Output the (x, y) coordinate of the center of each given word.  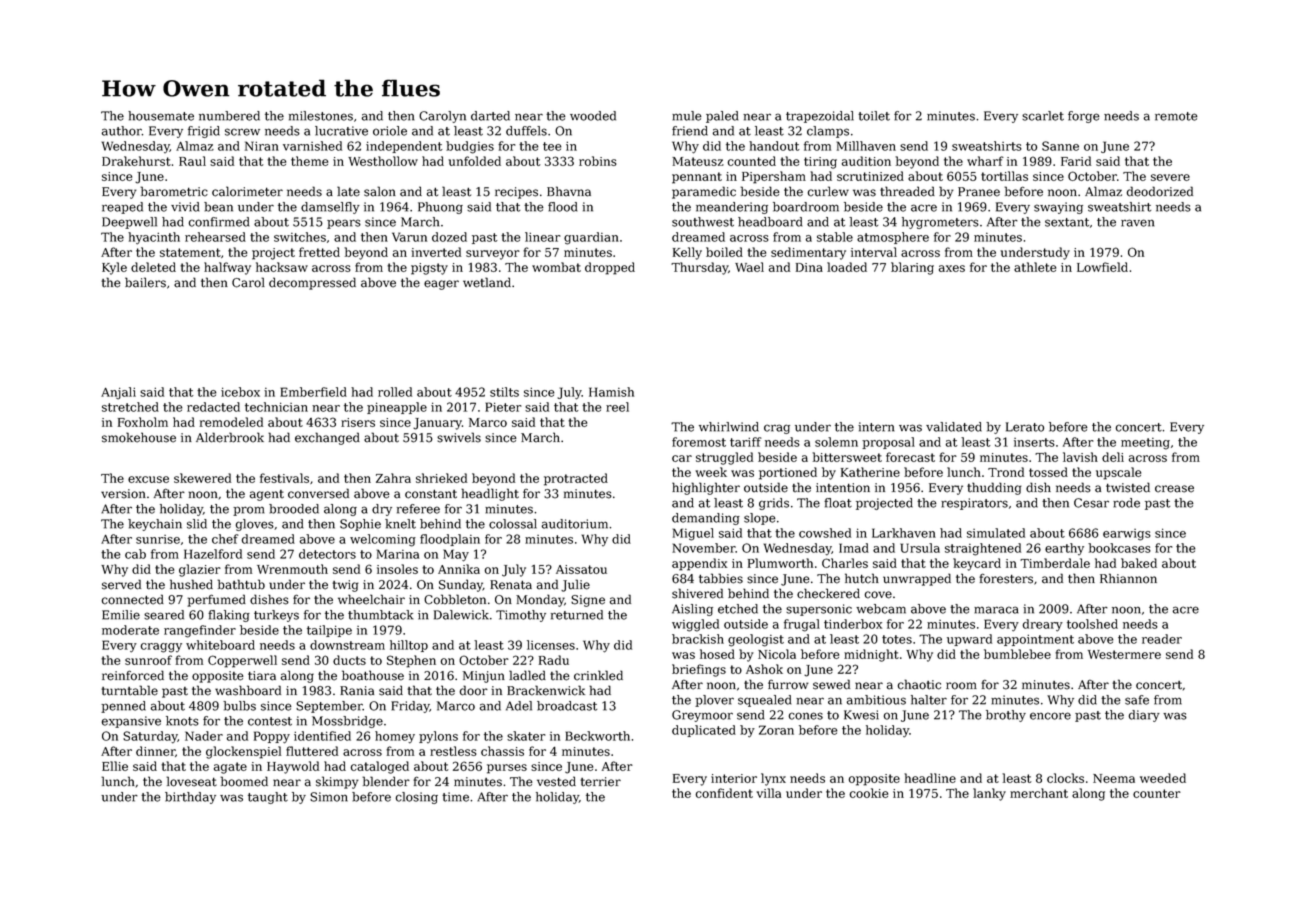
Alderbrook (230, 437)
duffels (526, 131)
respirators (974, 504)
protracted (576, 479)
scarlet (1043, 116)
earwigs (1127, 535)
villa (768, 793)
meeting (1145, 444)
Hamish (611, 392)
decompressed (312, 283)
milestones (321, 116)
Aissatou (581, 569)
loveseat (191, 781)
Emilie (121, 615)
